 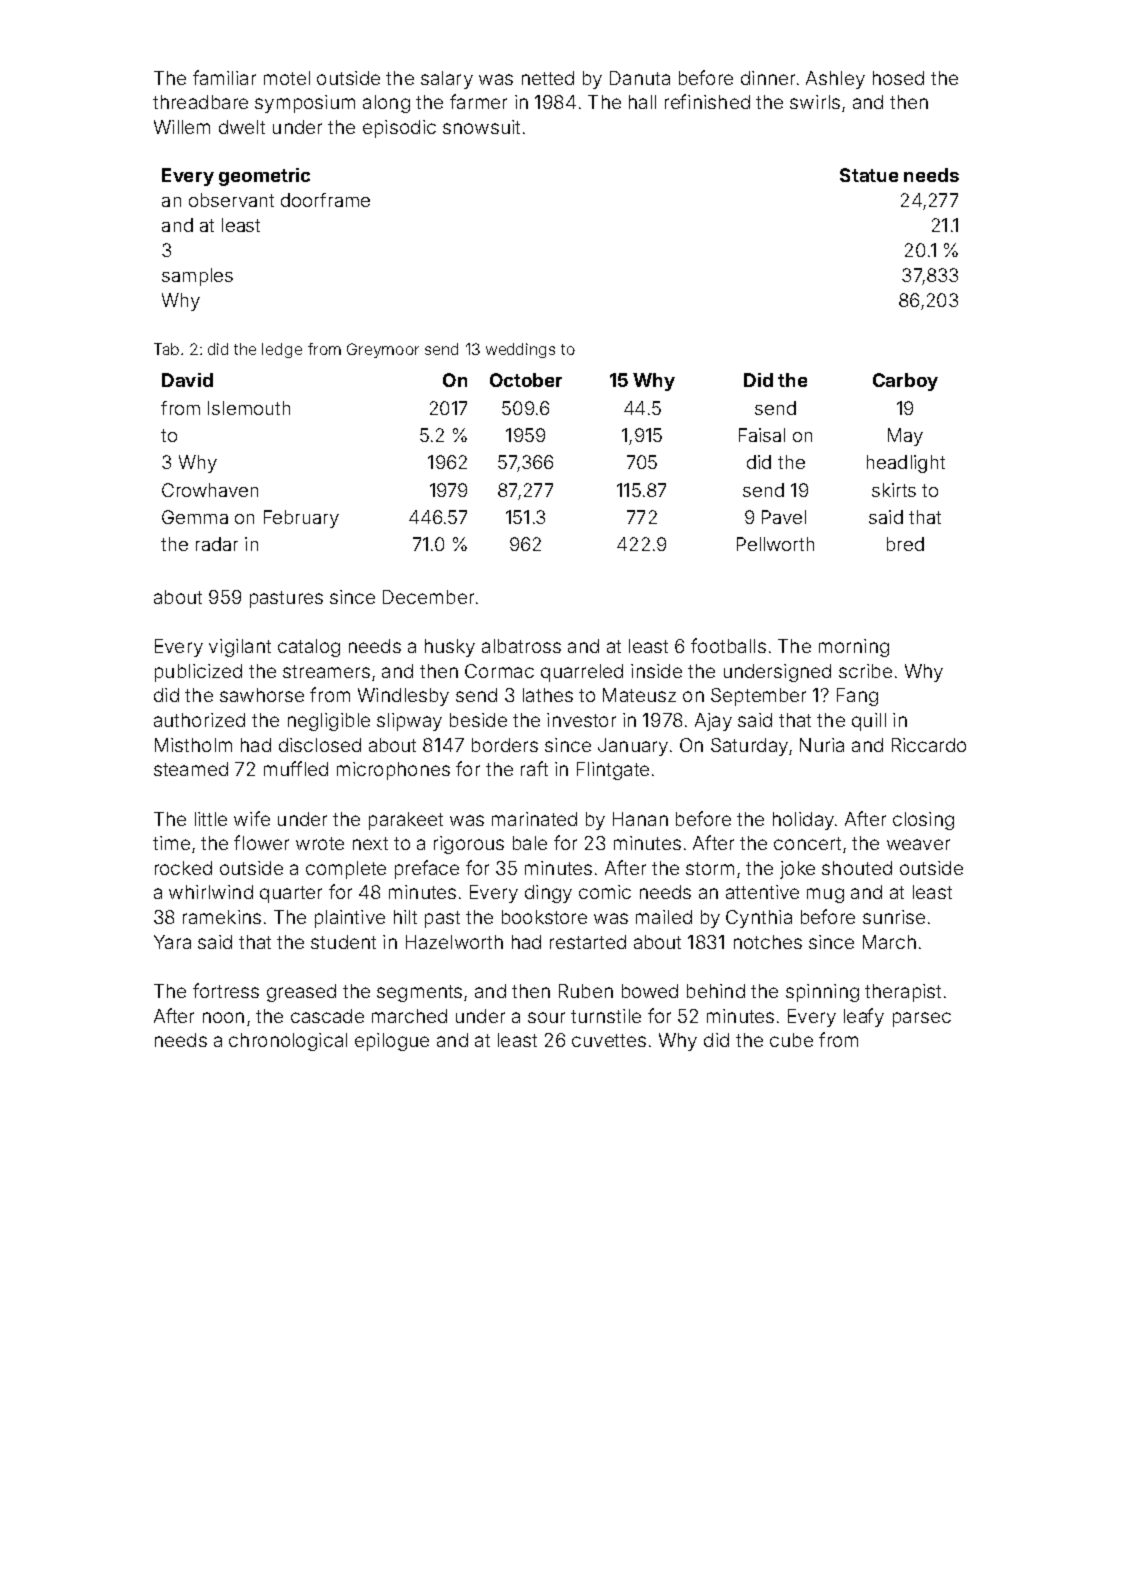 What do you see at coordinates (869, 175) in the screenshot?
I see `Statue` at bounding box center [869, 175].
